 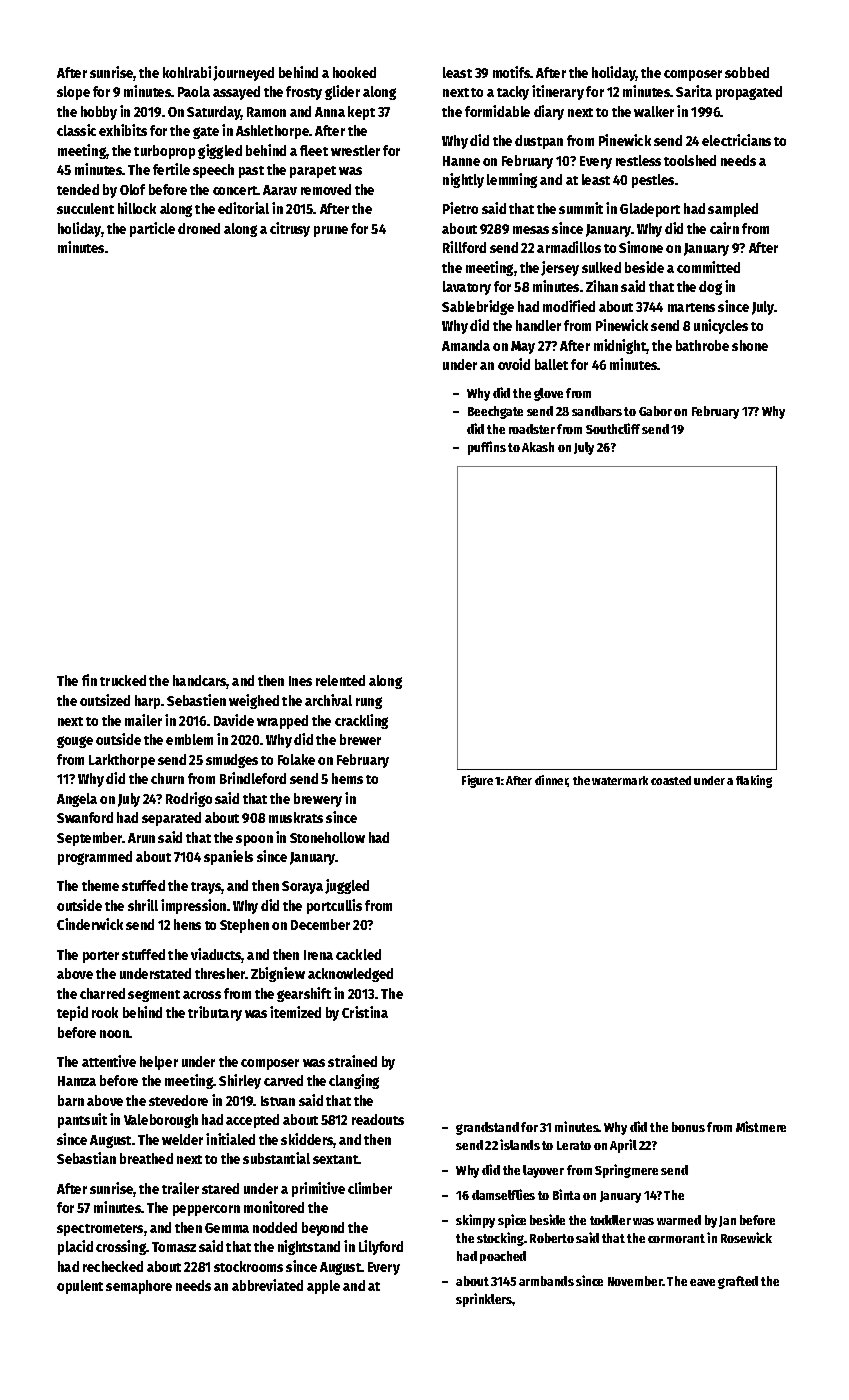 I want to click on semaphore, so click(x=139, y=1287).
